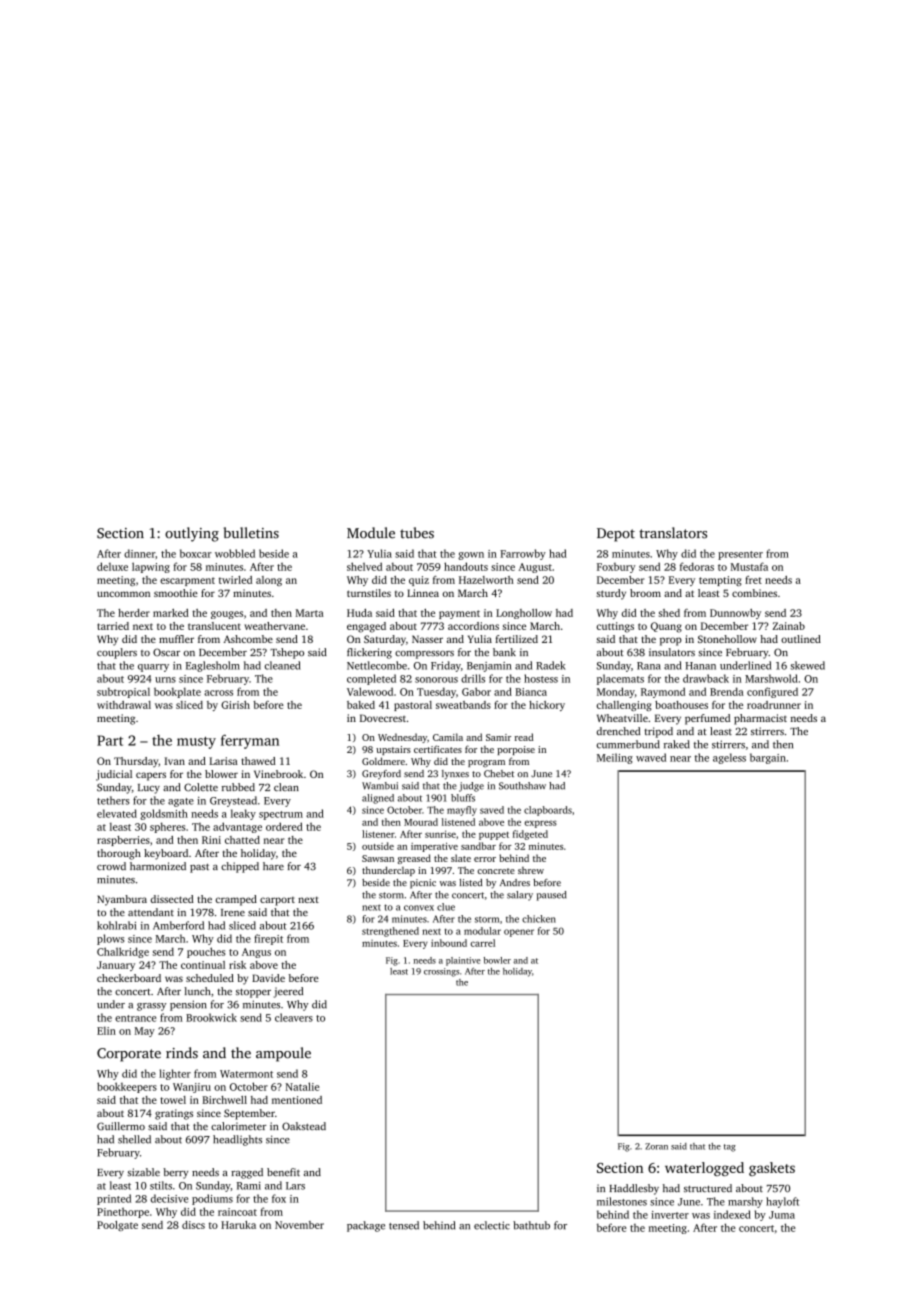 The width and height of the screenshot is (924, 1308). I want to click on roadrunner, so click(774, 705).
